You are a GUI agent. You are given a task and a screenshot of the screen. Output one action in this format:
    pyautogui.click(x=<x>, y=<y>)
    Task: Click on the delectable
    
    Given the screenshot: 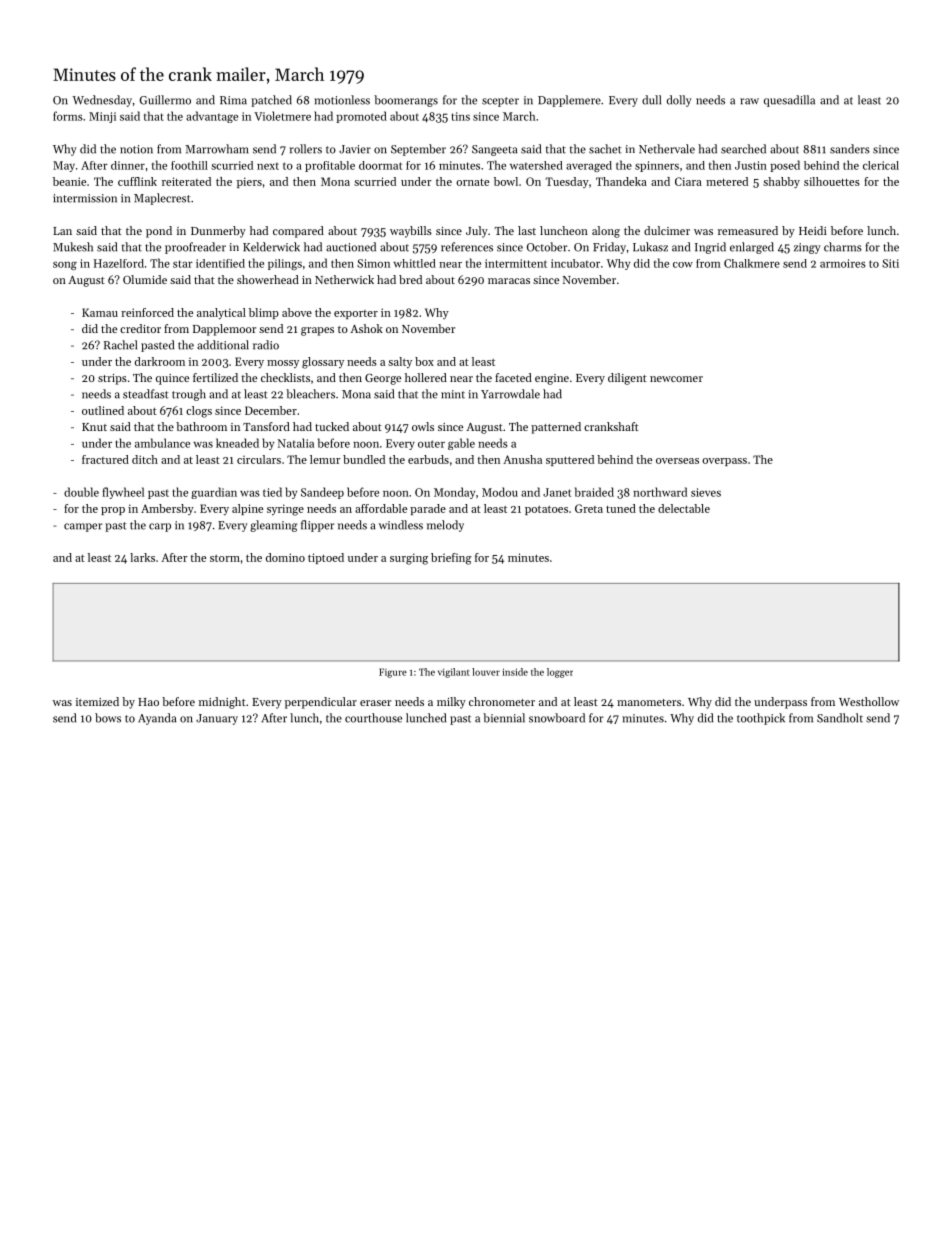 What is the action you would take?
    pyautogui.click(x=684, y=508)
